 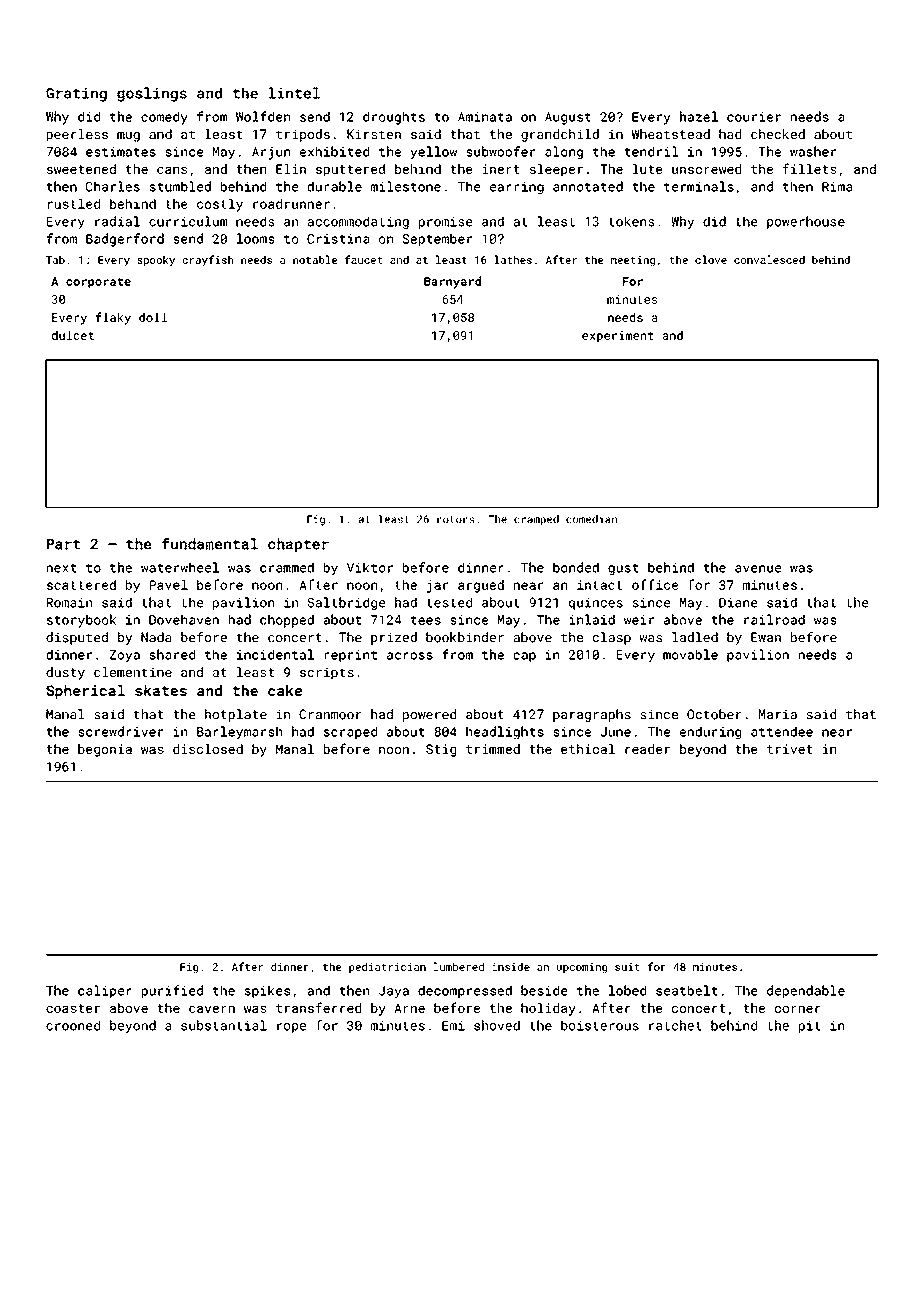 I want to click on Barnyard, so click(x=452, y=282).
